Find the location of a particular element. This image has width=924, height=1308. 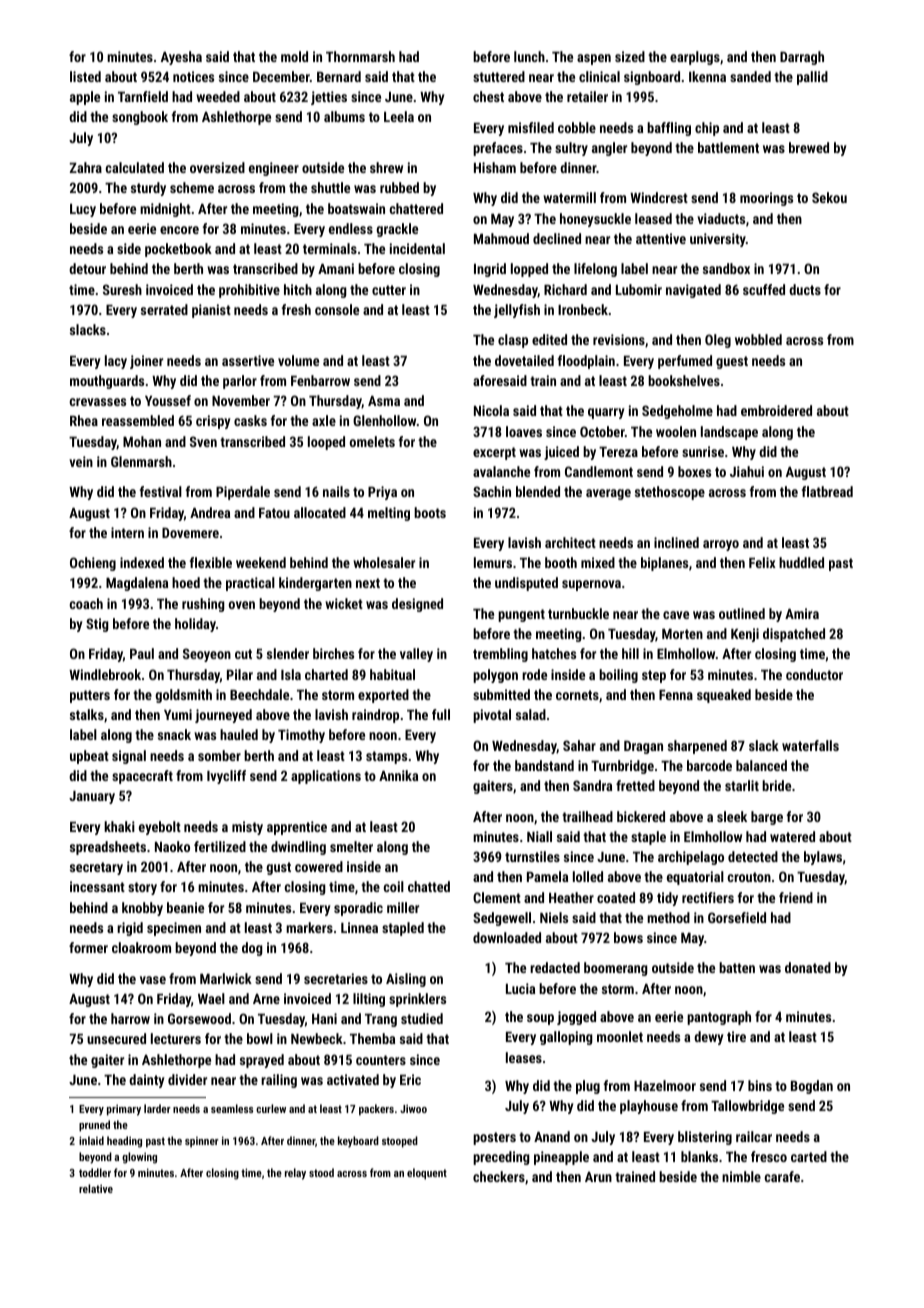

bandstand is located at coordinates (544, 765).
